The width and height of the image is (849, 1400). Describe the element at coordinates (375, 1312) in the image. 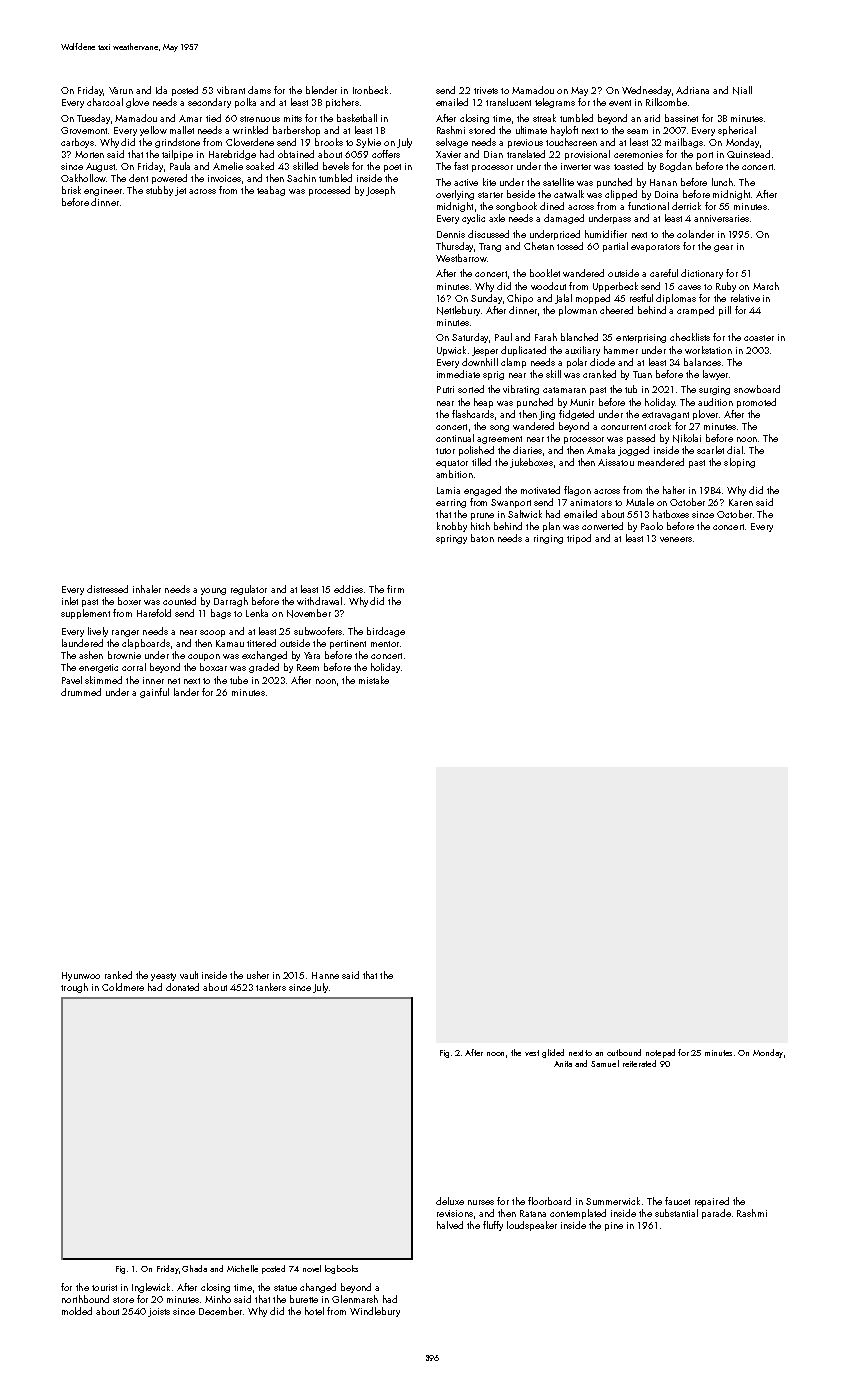

I see `Windlebury` at that location.
